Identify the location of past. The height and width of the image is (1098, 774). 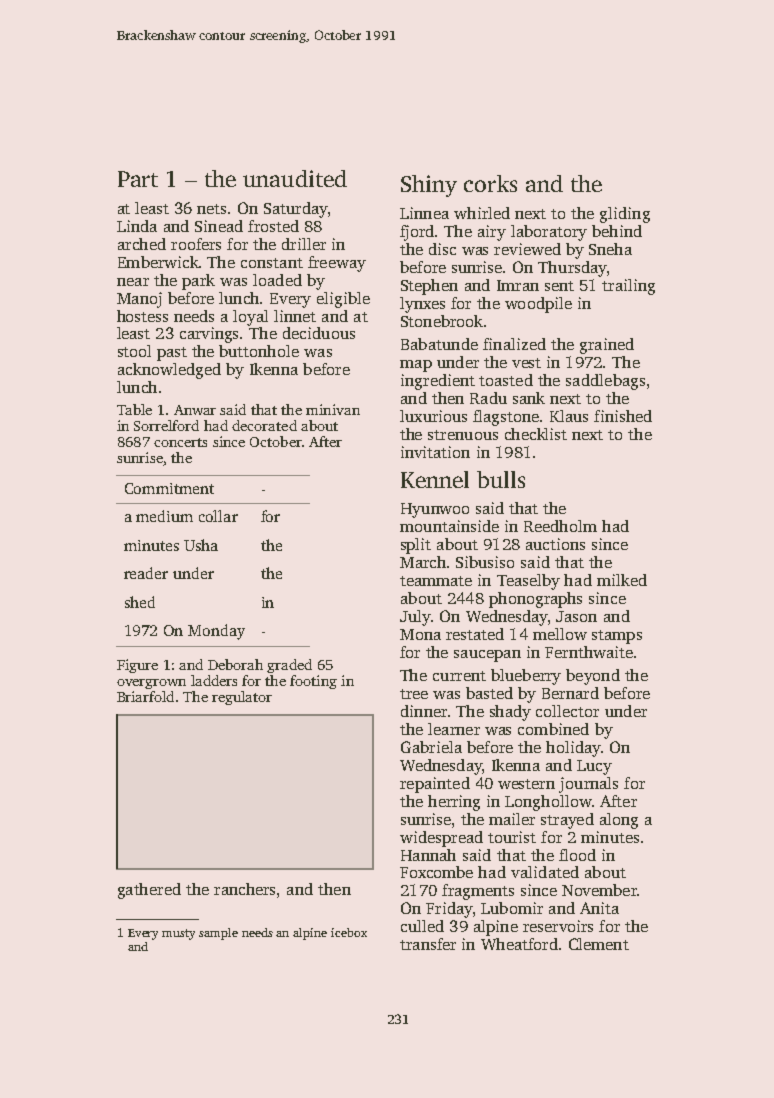
(172, 354).
